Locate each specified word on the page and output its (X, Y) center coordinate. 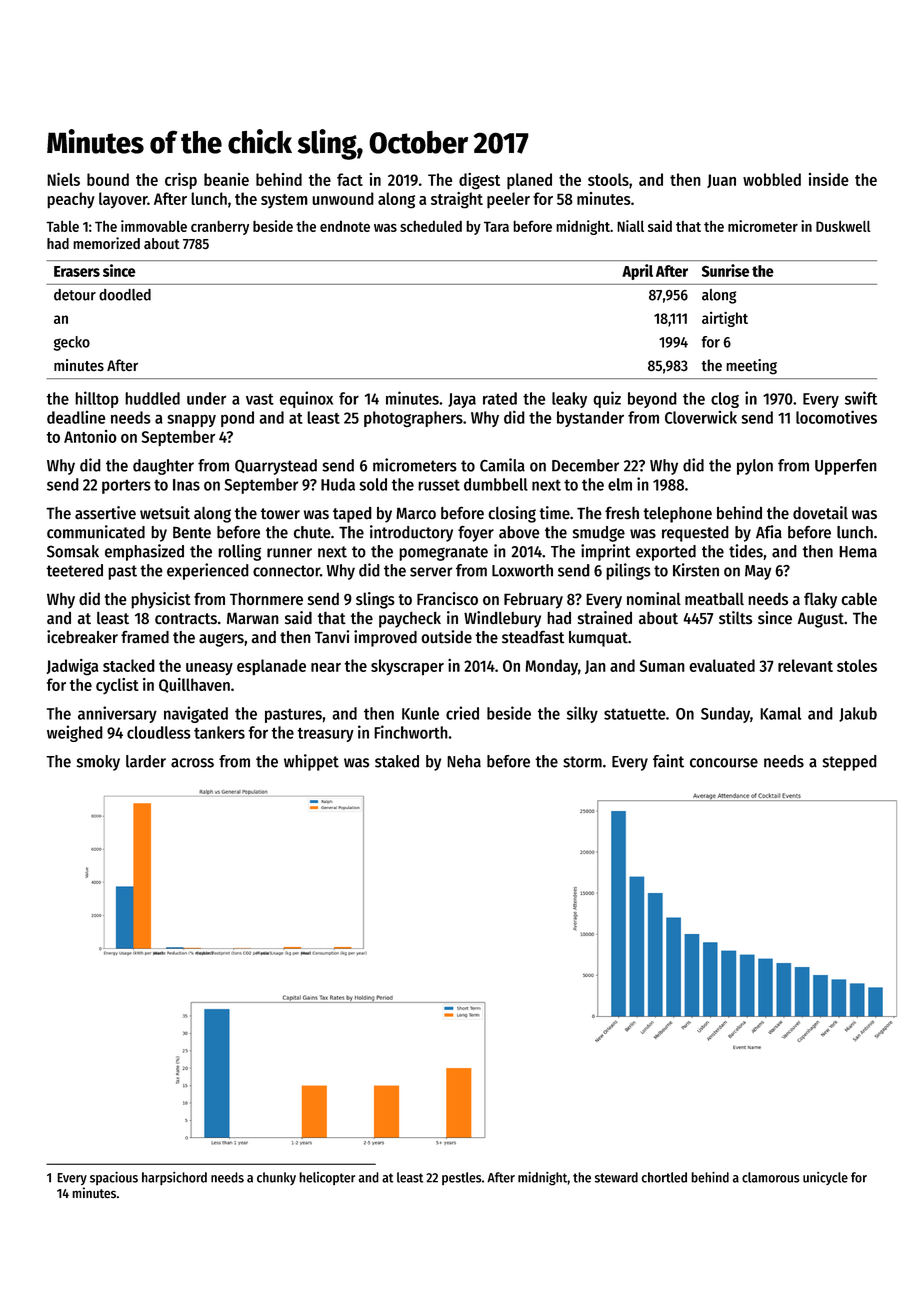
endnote (345, 226)
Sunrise (725, 270)
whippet (311, 762)
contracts (186, 618)
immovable (154, 226)
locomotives (836, 417)
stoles (857, 665)
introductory (411, 533)
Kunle (420, 713)
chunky (276, 1178)
